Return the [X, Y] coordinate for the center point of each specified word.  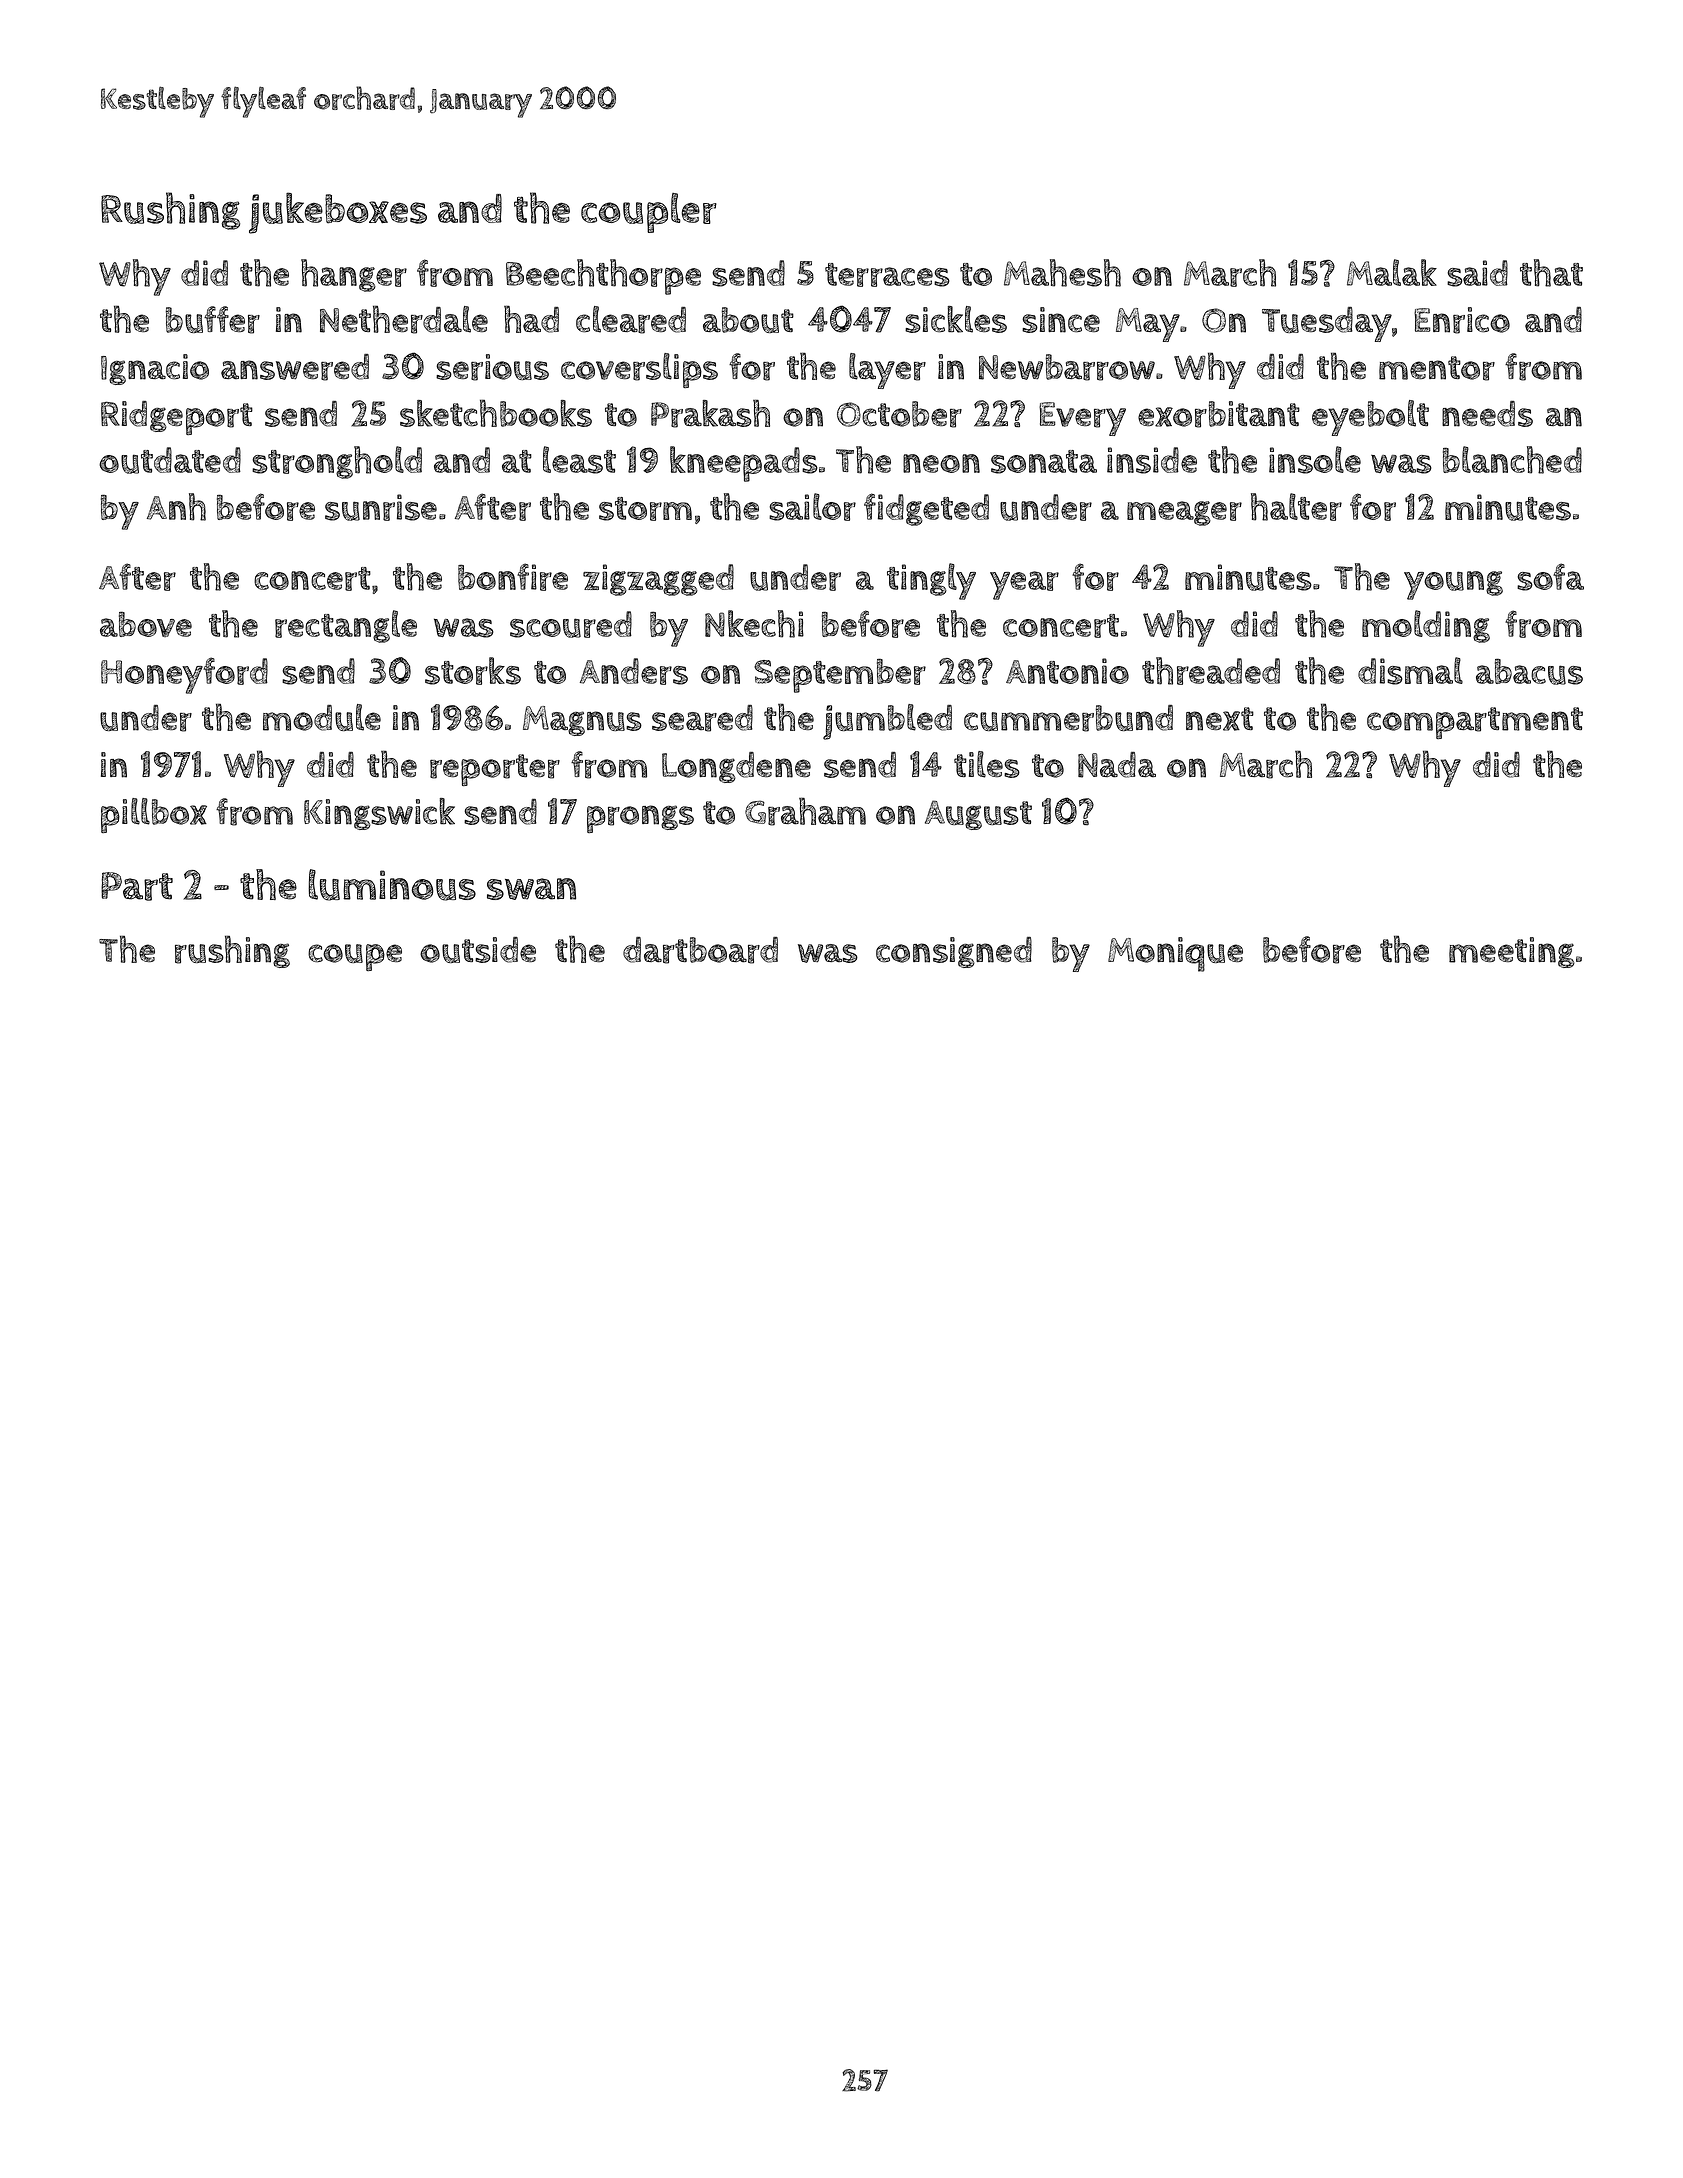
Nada [1117, 765]
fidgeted [926, 509]
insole [1315, 460]
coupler [649, 213]
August [978, 815]
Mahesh [1062, 273]
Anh [176, 507]
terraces [887, 275]
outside [478, 950]
